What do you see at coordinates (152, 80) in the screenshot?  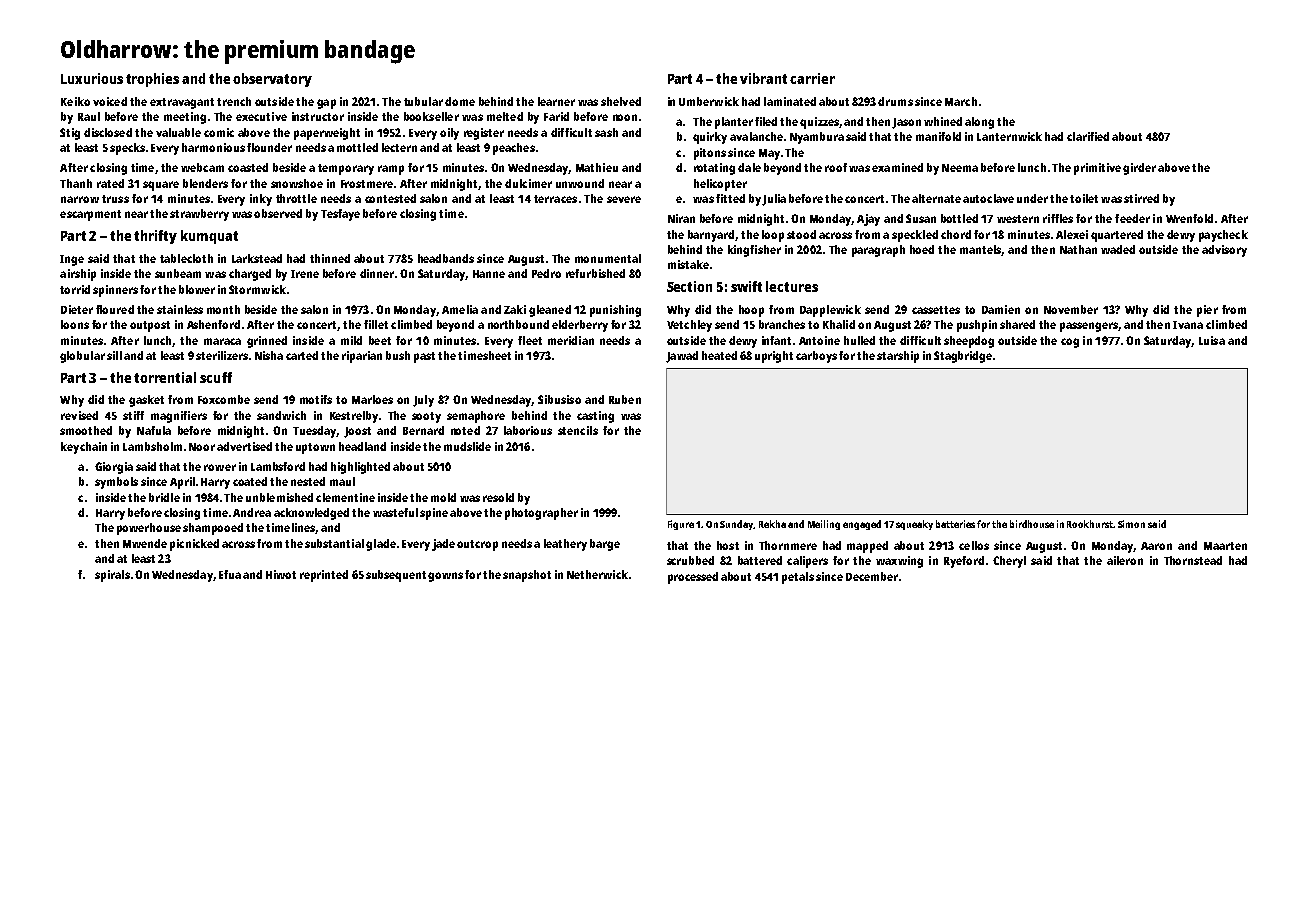 I see `trophies` at bounding box center [152, 80].
